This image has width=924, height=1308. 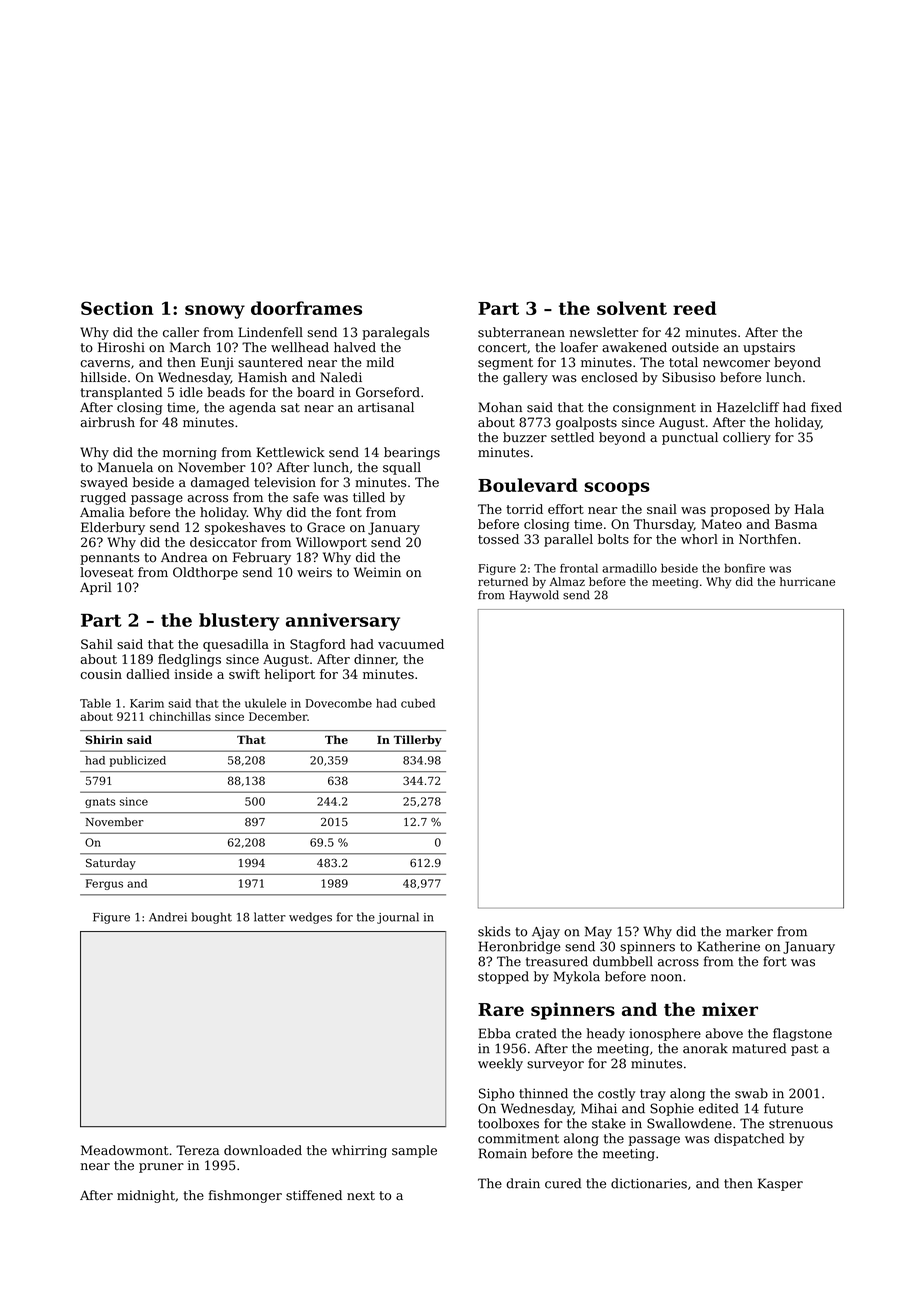 I want to click on paralegals, so click(x=395, y=333).
